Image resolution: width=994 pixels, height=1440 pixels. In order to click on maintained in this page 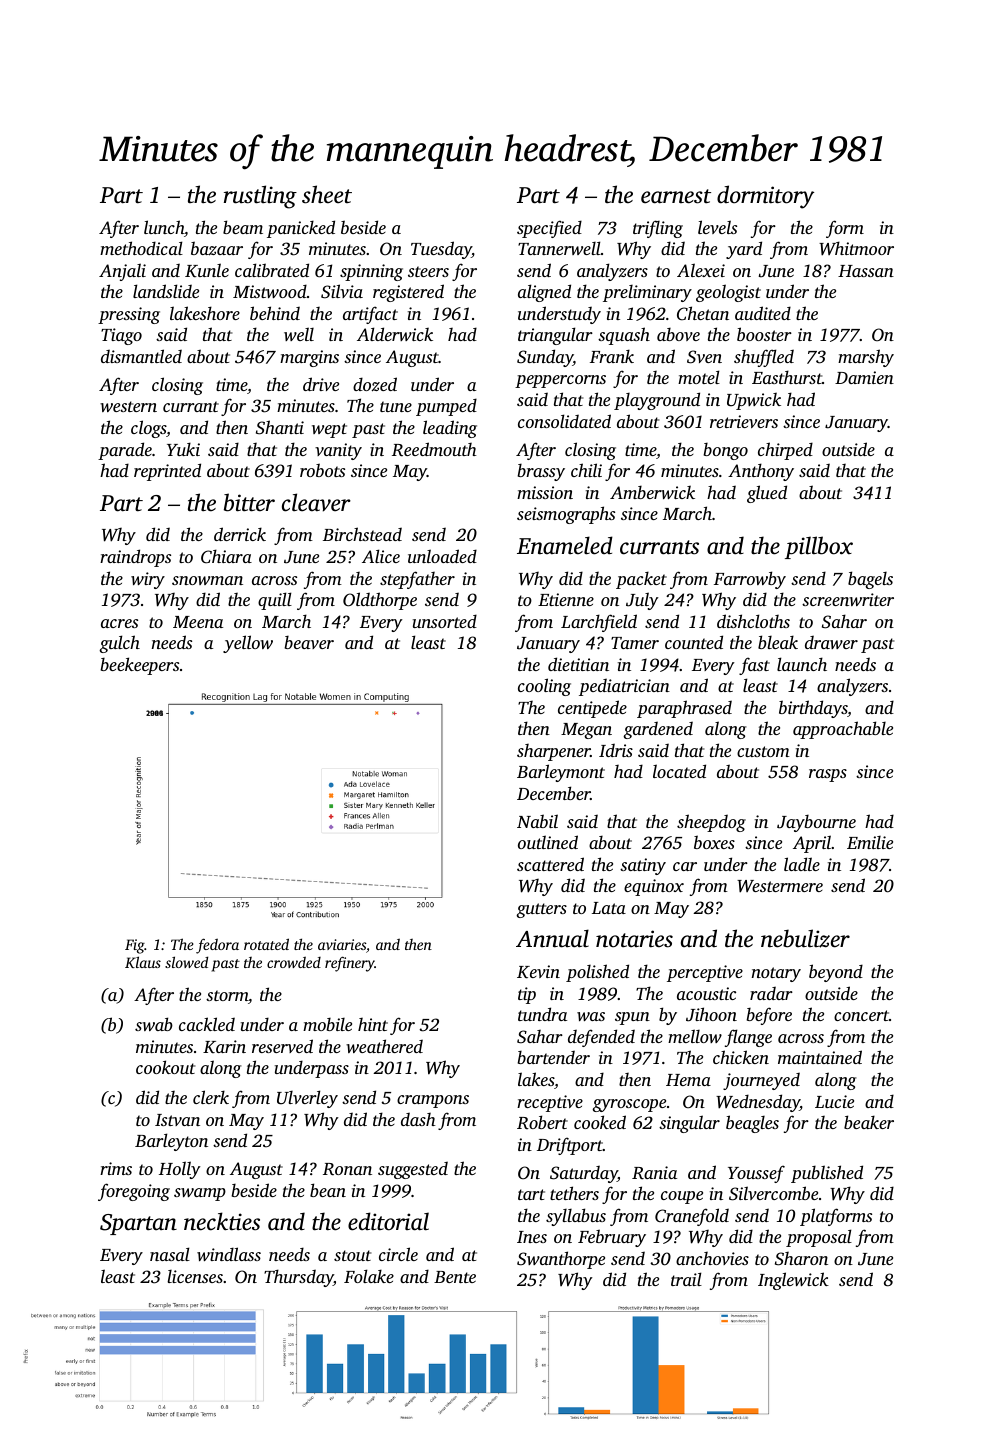, I will do `click(820, 1057)`.
